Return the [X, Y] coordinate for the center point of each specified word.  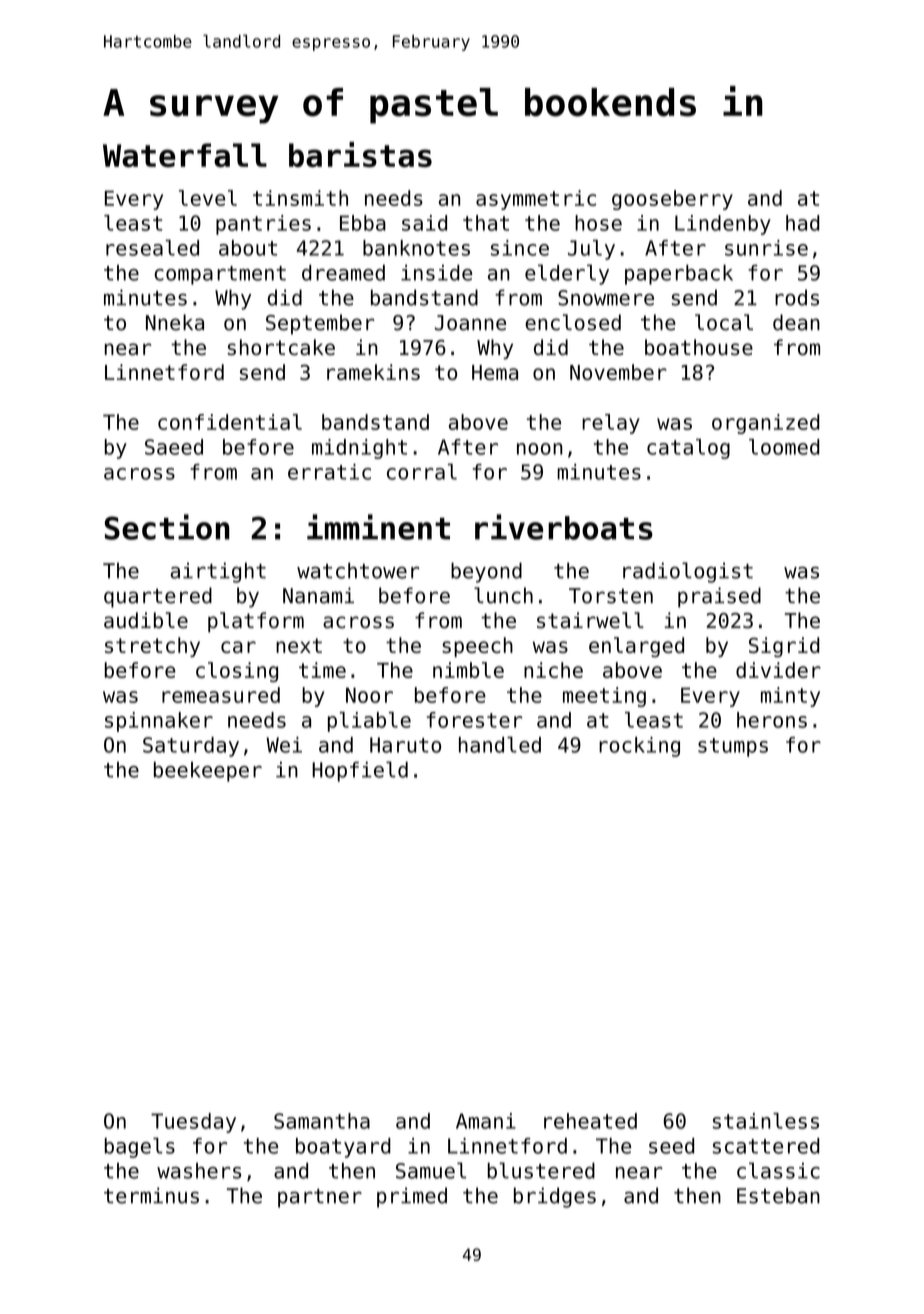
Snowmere [606, 298]
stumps [733, 747]
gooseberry [672, 200]
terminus [151, 1195]
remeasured [221, 695]
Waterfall [185, 155]
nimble [468, 670]
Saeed [174, 447]
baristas [360, 154]
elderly [567, 274]
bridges [555, 1197]
